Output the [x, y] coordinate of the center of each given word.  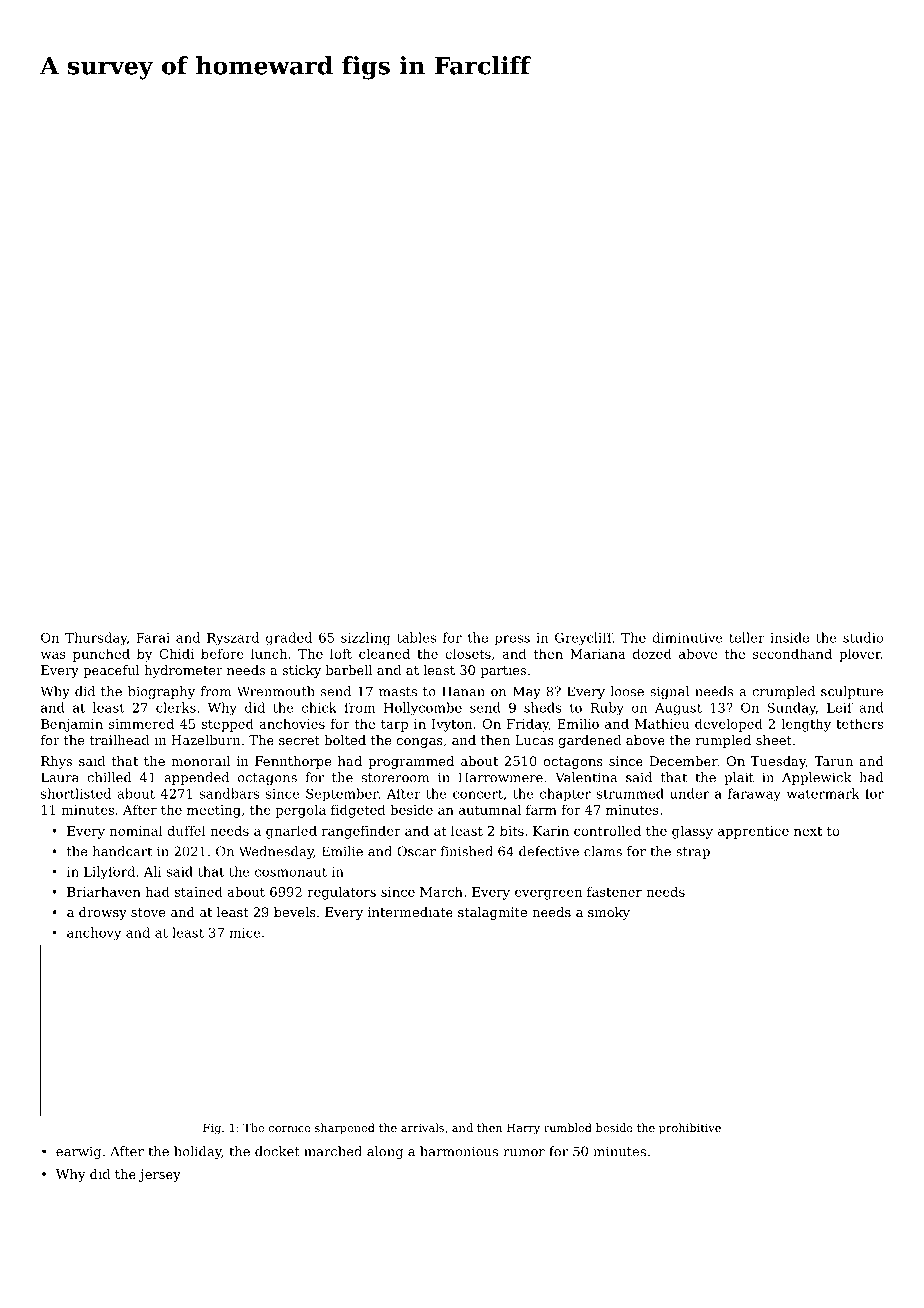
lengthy [806, 725]
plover [860, 655]
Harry [523, 1129]
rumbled [568, 1127]
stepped [227, 725]
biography [161, 692]
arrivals [422, 1127]
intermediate [410, 912]
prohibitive [690, 1129]
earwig [78, 1153]
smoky [609, 913]
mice [245, 933]
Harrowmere [501, 777]
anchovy [94, 933]
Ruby [607, 708]
